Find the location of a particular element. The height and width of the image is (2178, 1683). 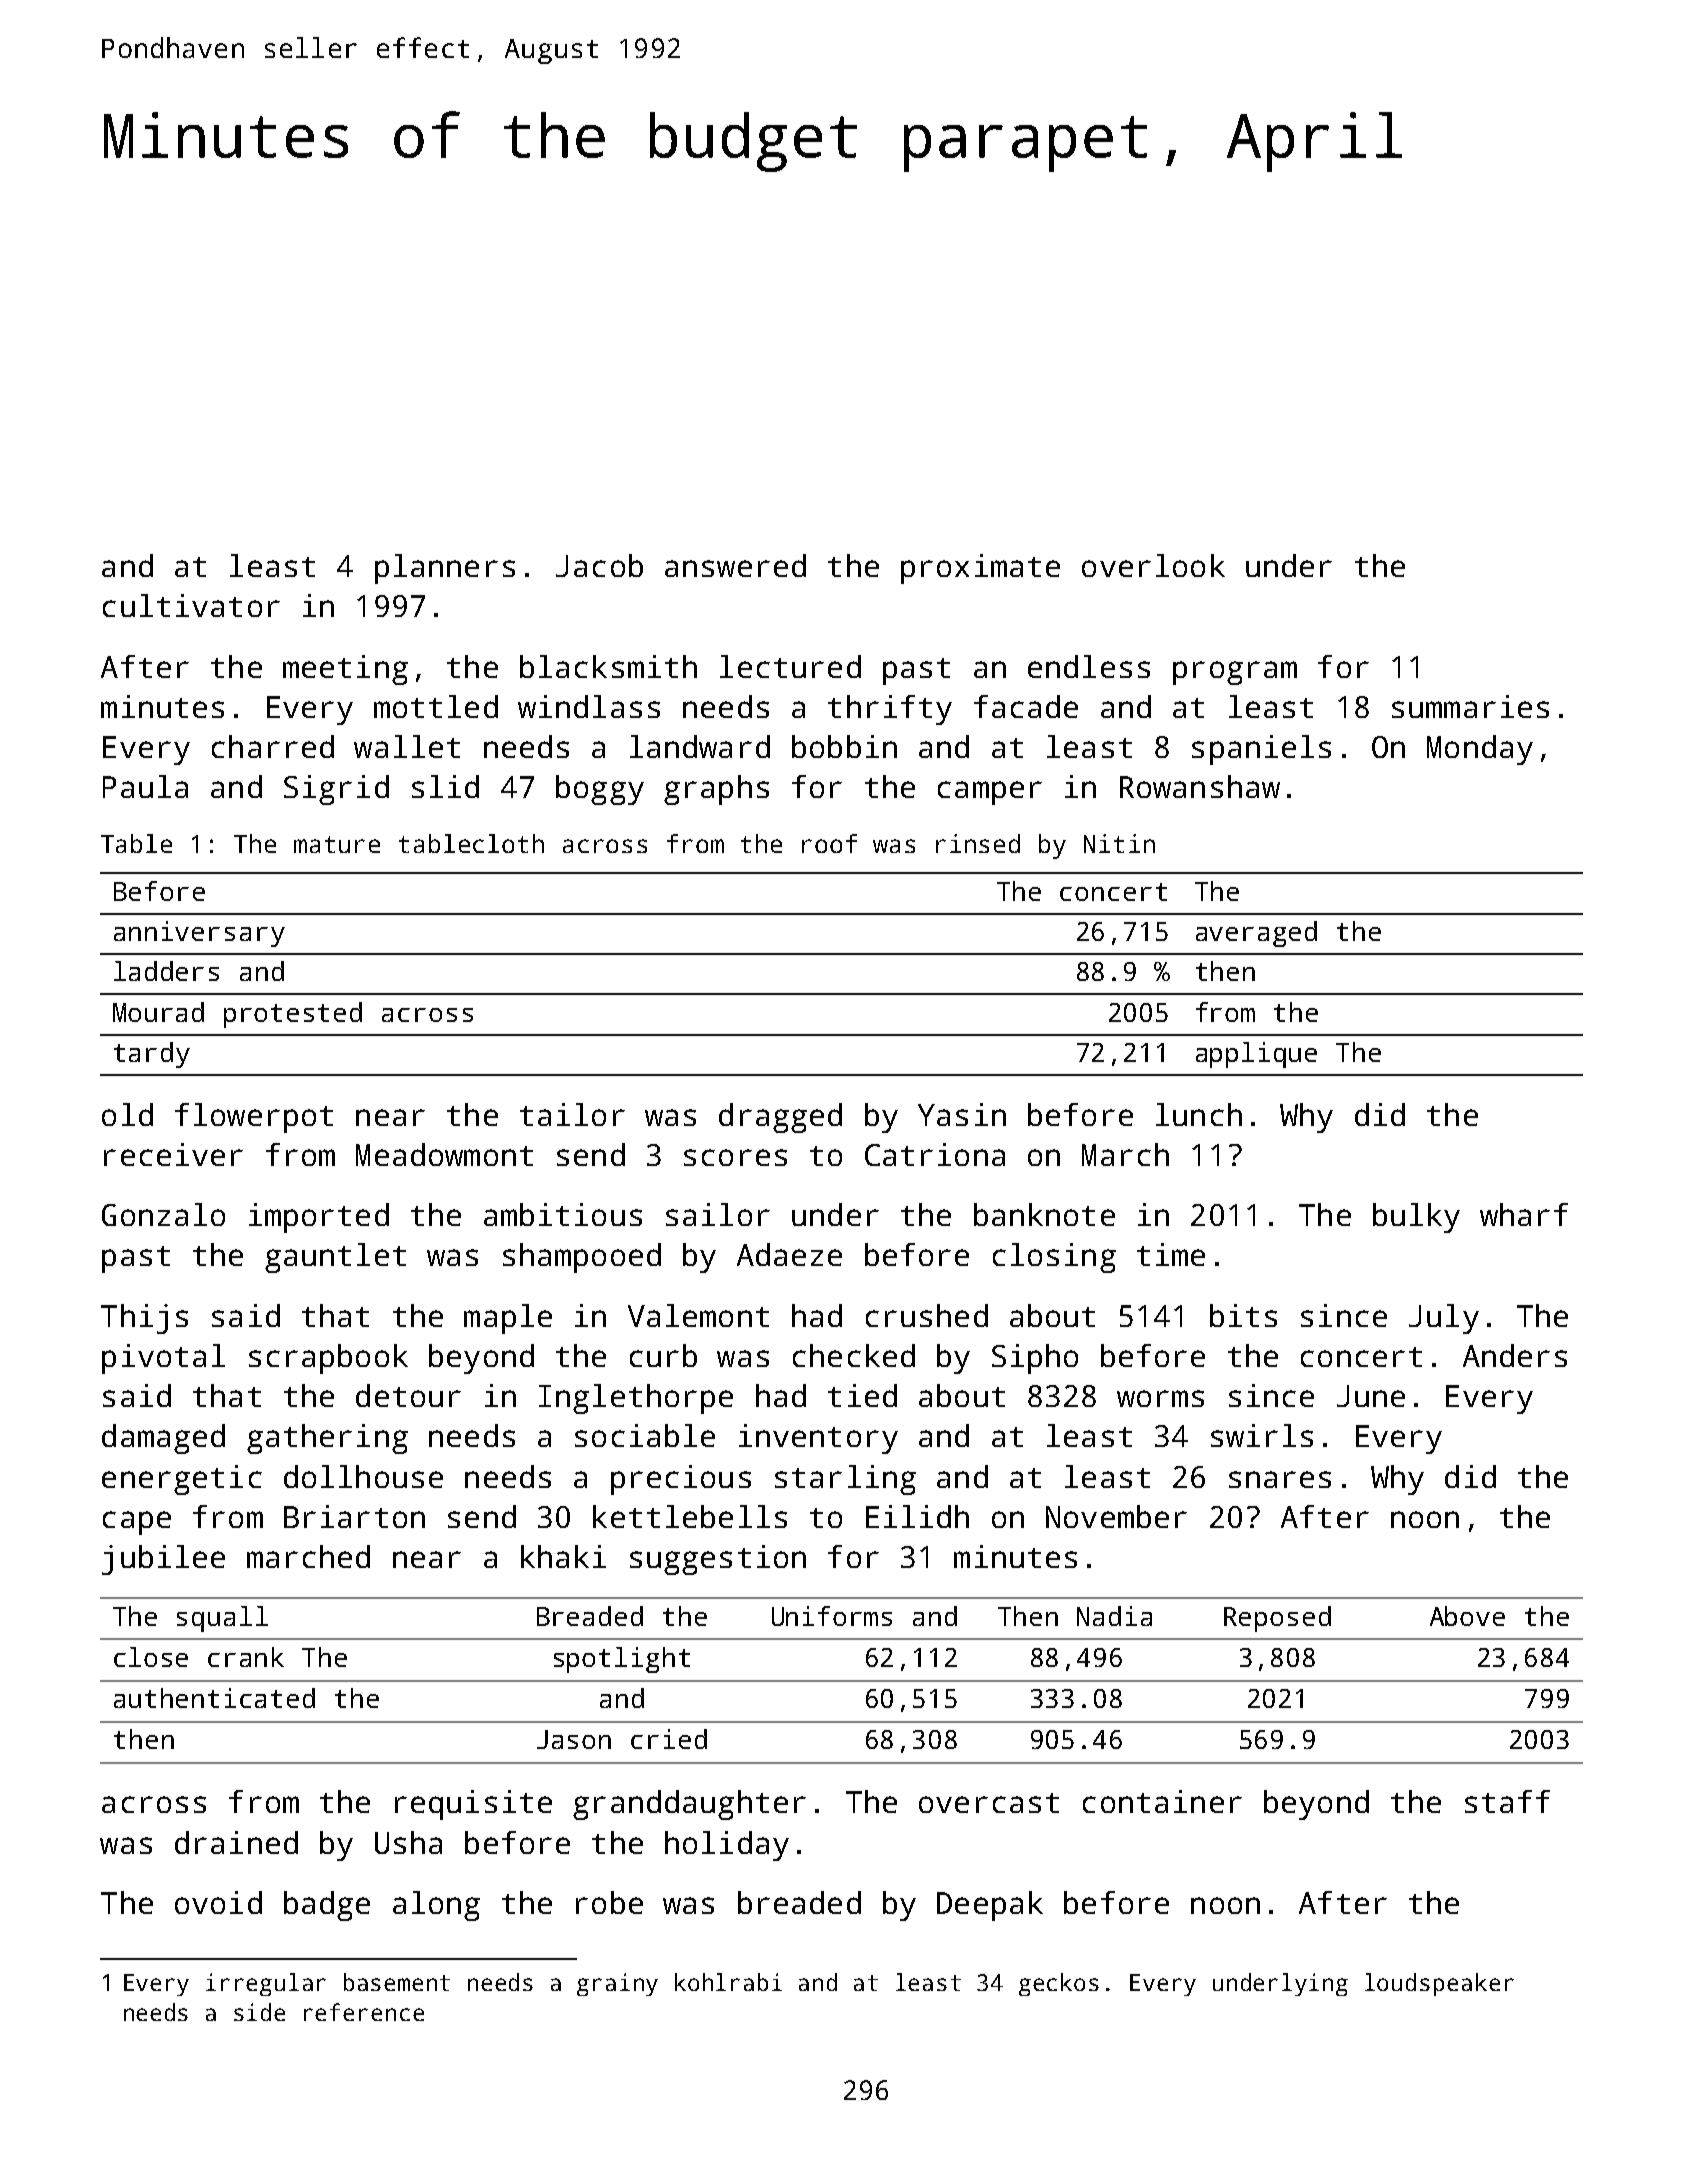

requisite is located at coordinates (473, 1805).
